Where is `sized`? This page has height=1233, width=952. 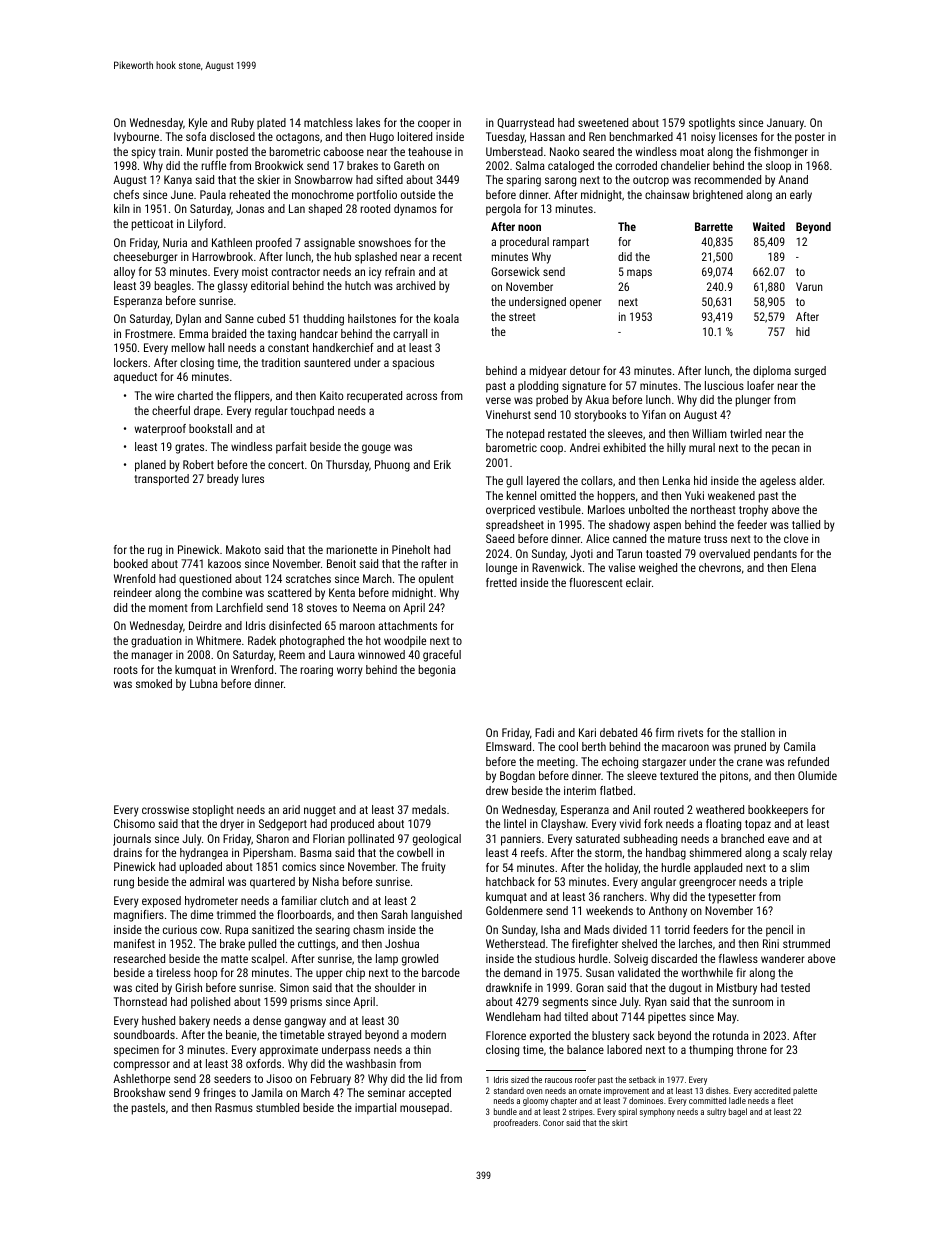 sized is located at coordinates (520, 1079).
